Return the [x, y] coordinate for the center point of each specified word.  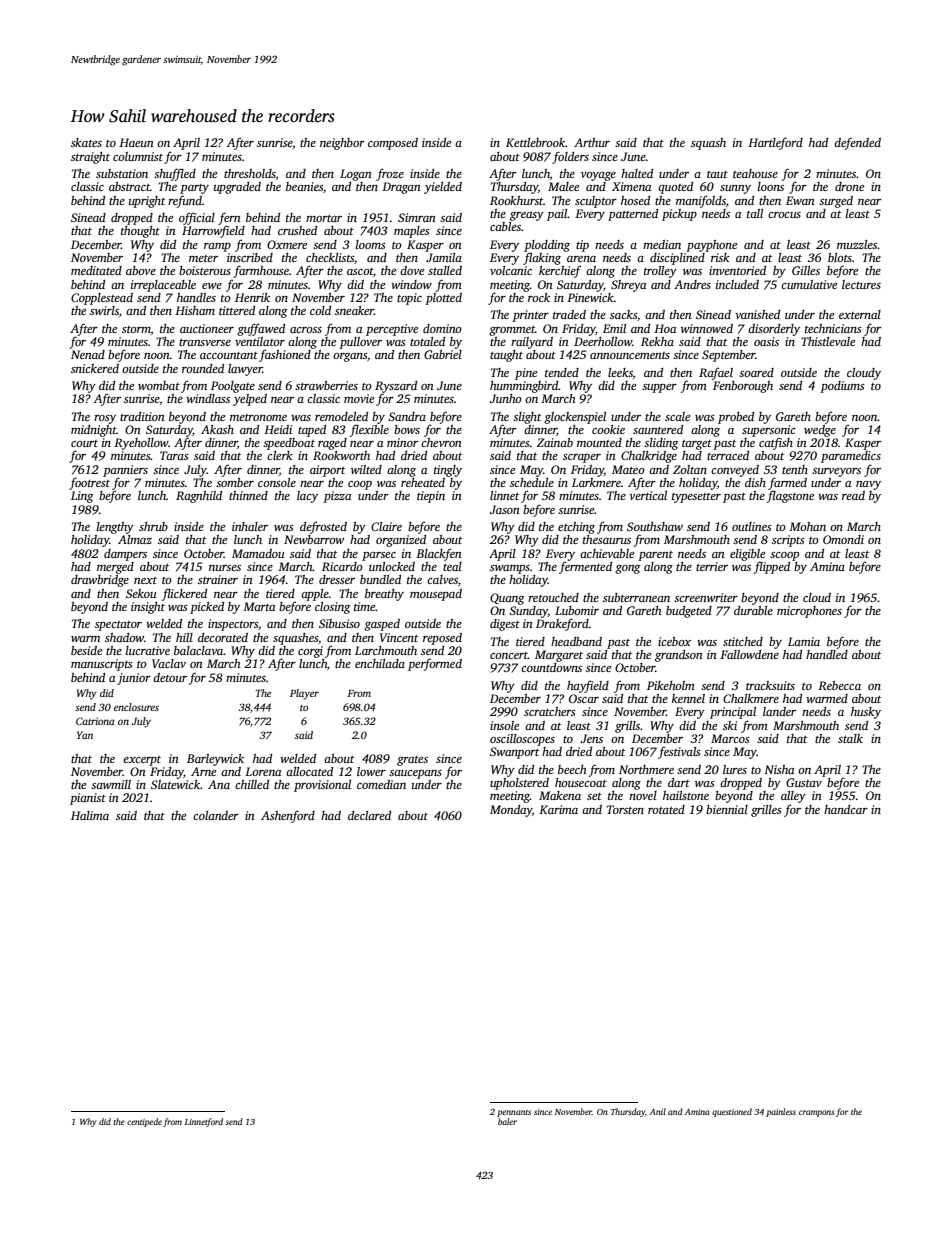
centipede [144, 1122]
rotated [666, 809]
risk [720, 257]
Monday [511, 811]
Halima [90, 815]
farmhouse [261, 271]
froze [390, 174]
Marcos [730, 738]
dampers [125, 555]
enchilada [380, 663]
